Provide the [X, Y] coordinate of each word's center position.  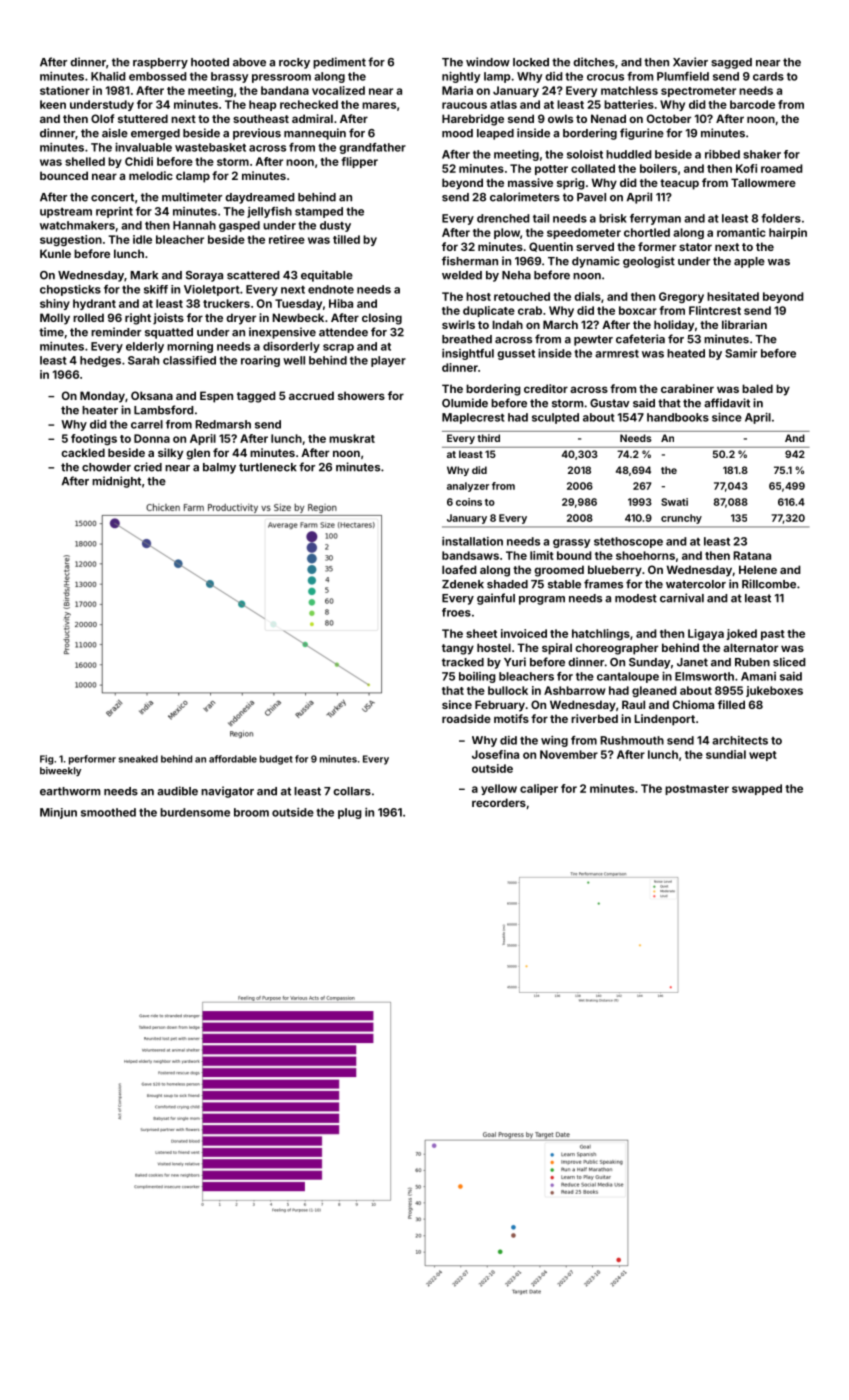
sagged [731, 63]
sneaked [138, 759]
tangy [458, 649]
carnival [682, 598]
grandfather [372, 148]
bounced [64, 175]
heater [100, 410]
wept [763, 756]
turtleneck [268, 467]
